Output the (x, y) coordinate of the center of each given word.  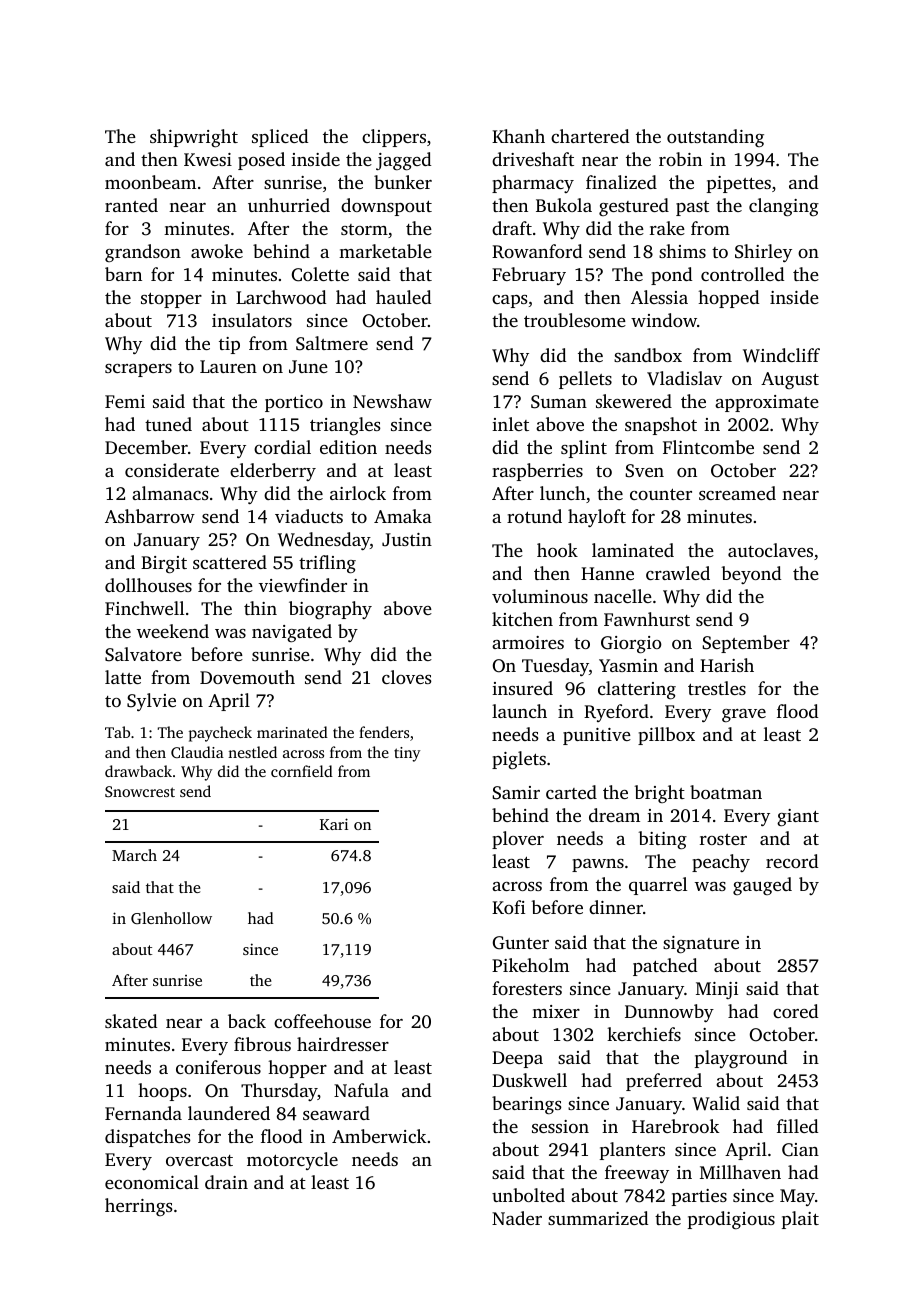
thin (260, 608)
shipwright (194, 138)
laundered (229, 1113)
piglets (519, 760)
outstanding (715, 138)
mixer (556, 1011)
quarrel (658, 886)
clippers (394, 138)
